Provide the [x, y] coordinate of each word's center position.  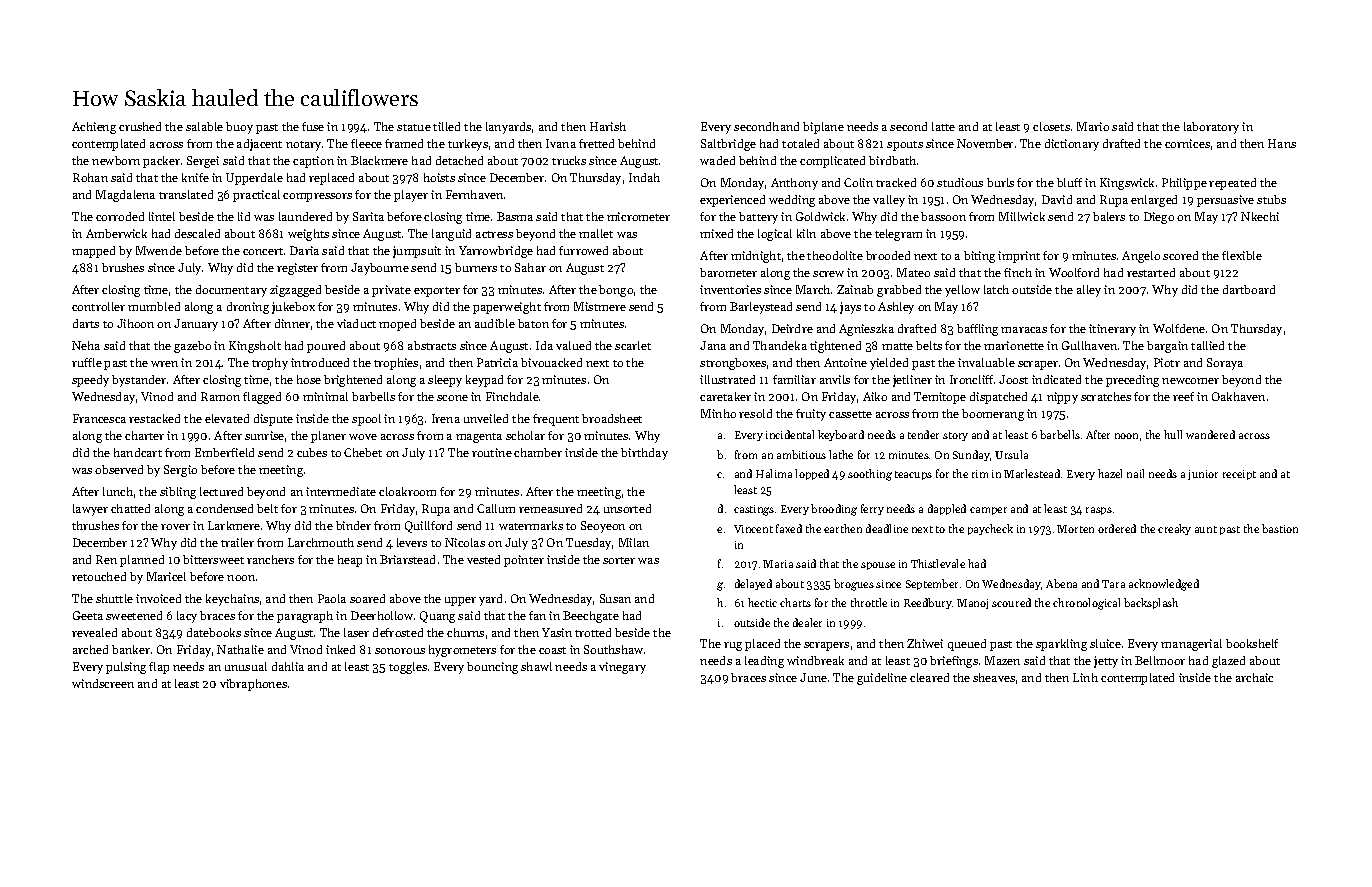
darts [86, 323]
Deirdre [792, 328]
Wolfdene [1179, 328]
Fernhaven [474, 194]
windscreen [103, 683]
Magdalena [125, 196]
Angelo [1141, 257]
